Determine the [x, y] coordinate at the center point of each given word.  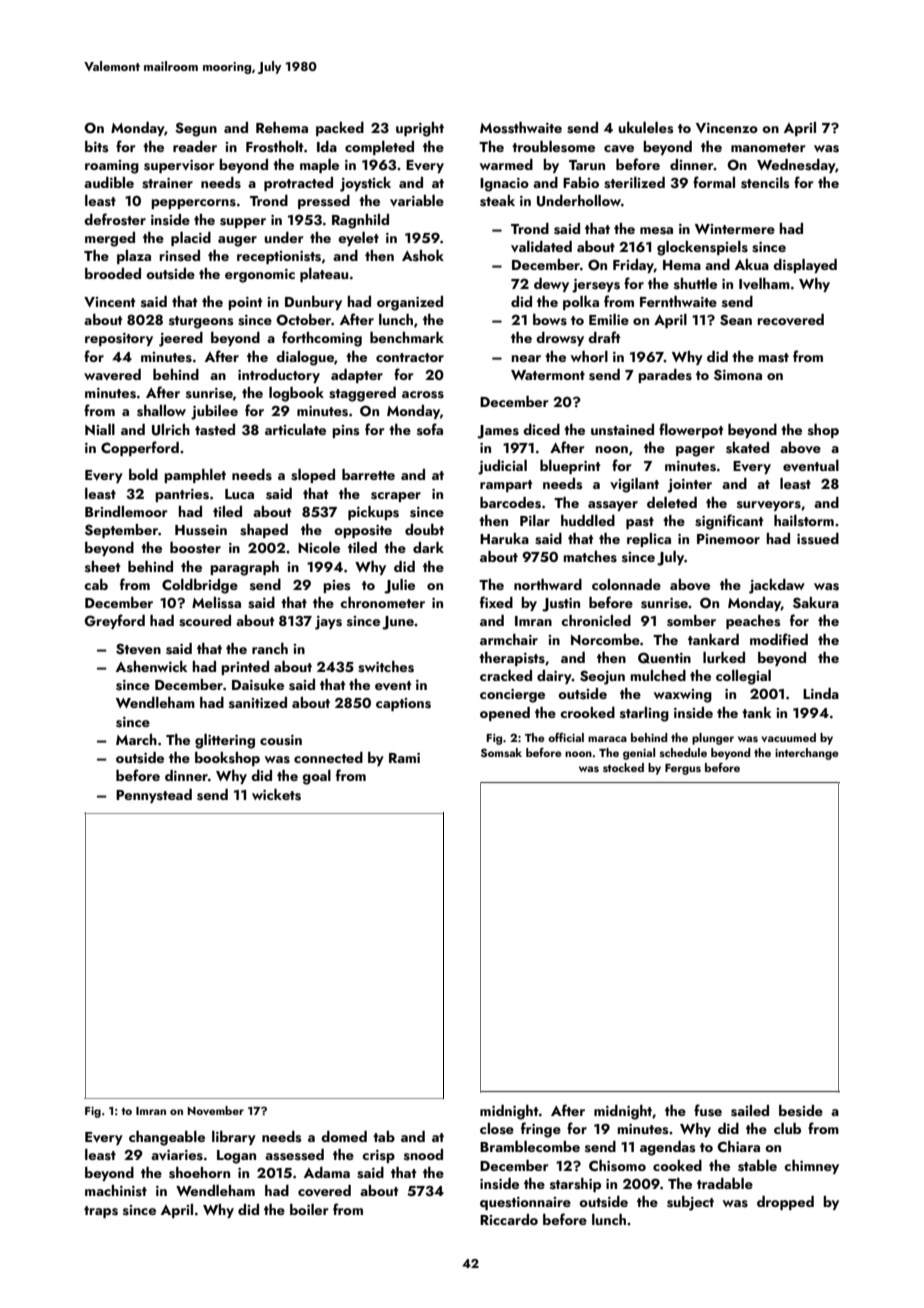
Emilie [609, 319]
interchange [807, 754]
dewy [551, 285]
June [398, 623]
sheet [103, 567]
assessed [294, 1155]
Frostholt [275, 147]
